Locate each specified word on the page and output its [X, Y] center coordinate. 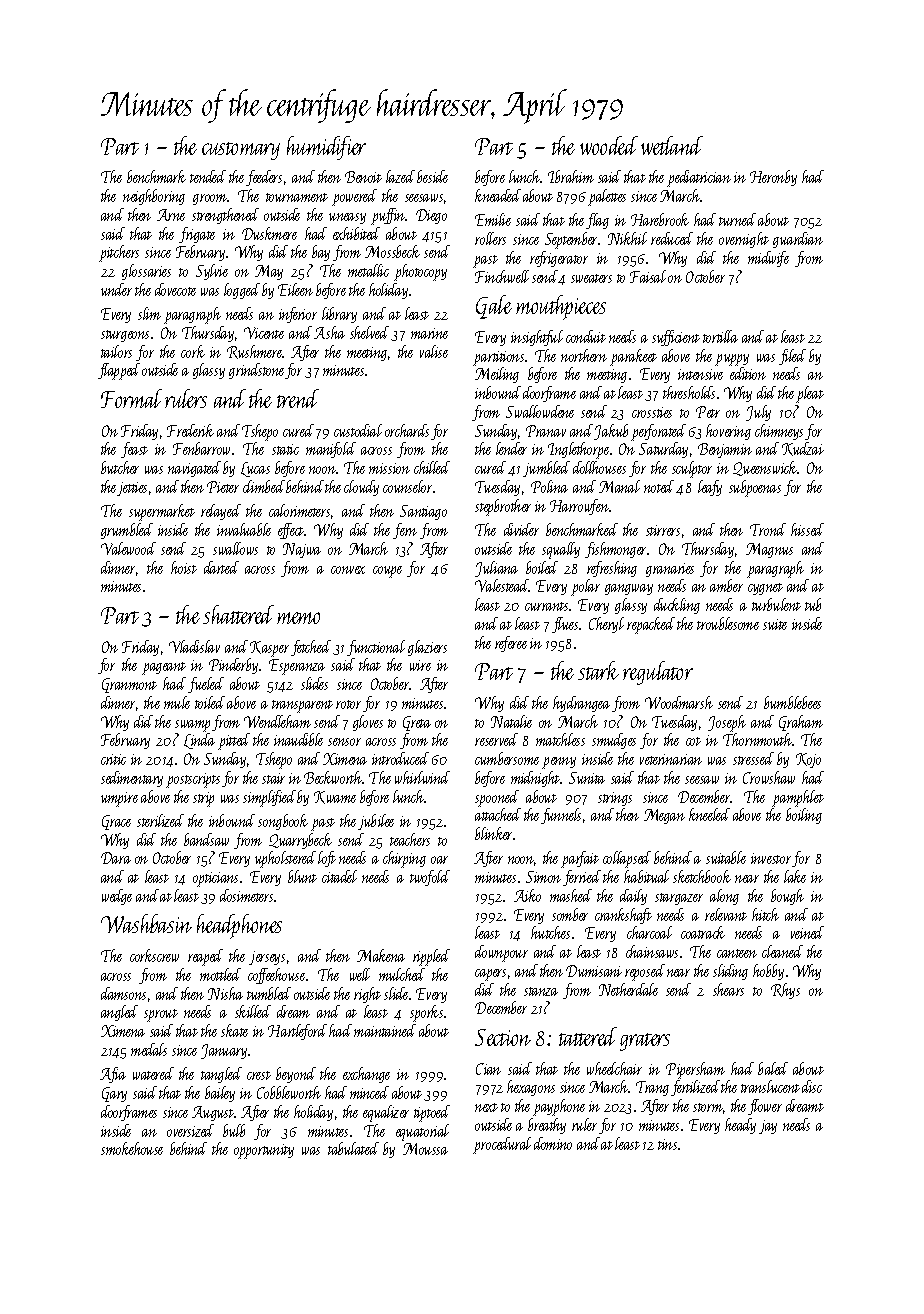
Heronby [773, 178]
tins [667, 1144]
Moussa [425, 1149]
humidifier [326, 148]
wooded [609, 145]
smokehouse [132, 1148]
